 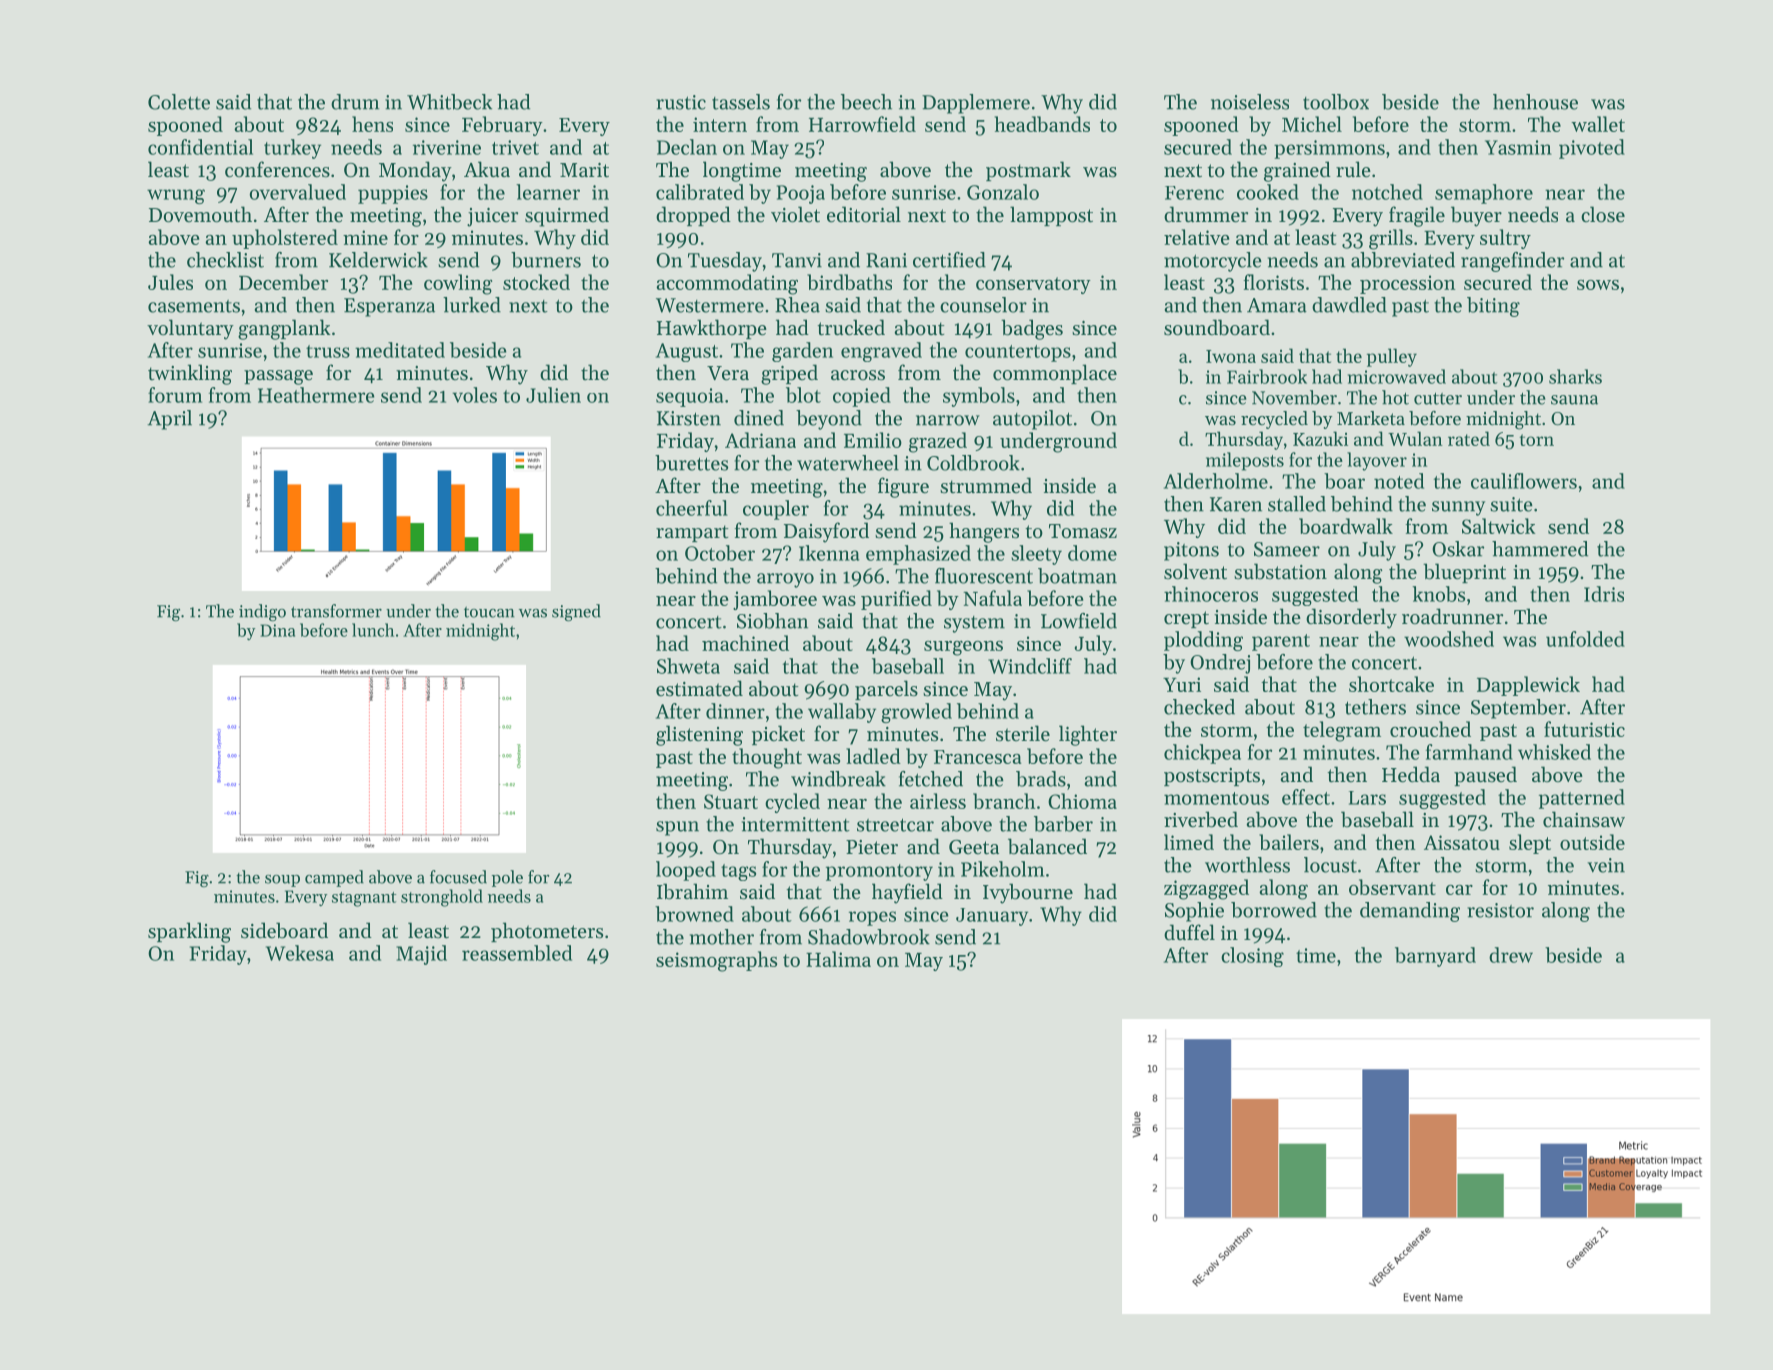 I want to click on Colette, so click(x=179, y=102).
